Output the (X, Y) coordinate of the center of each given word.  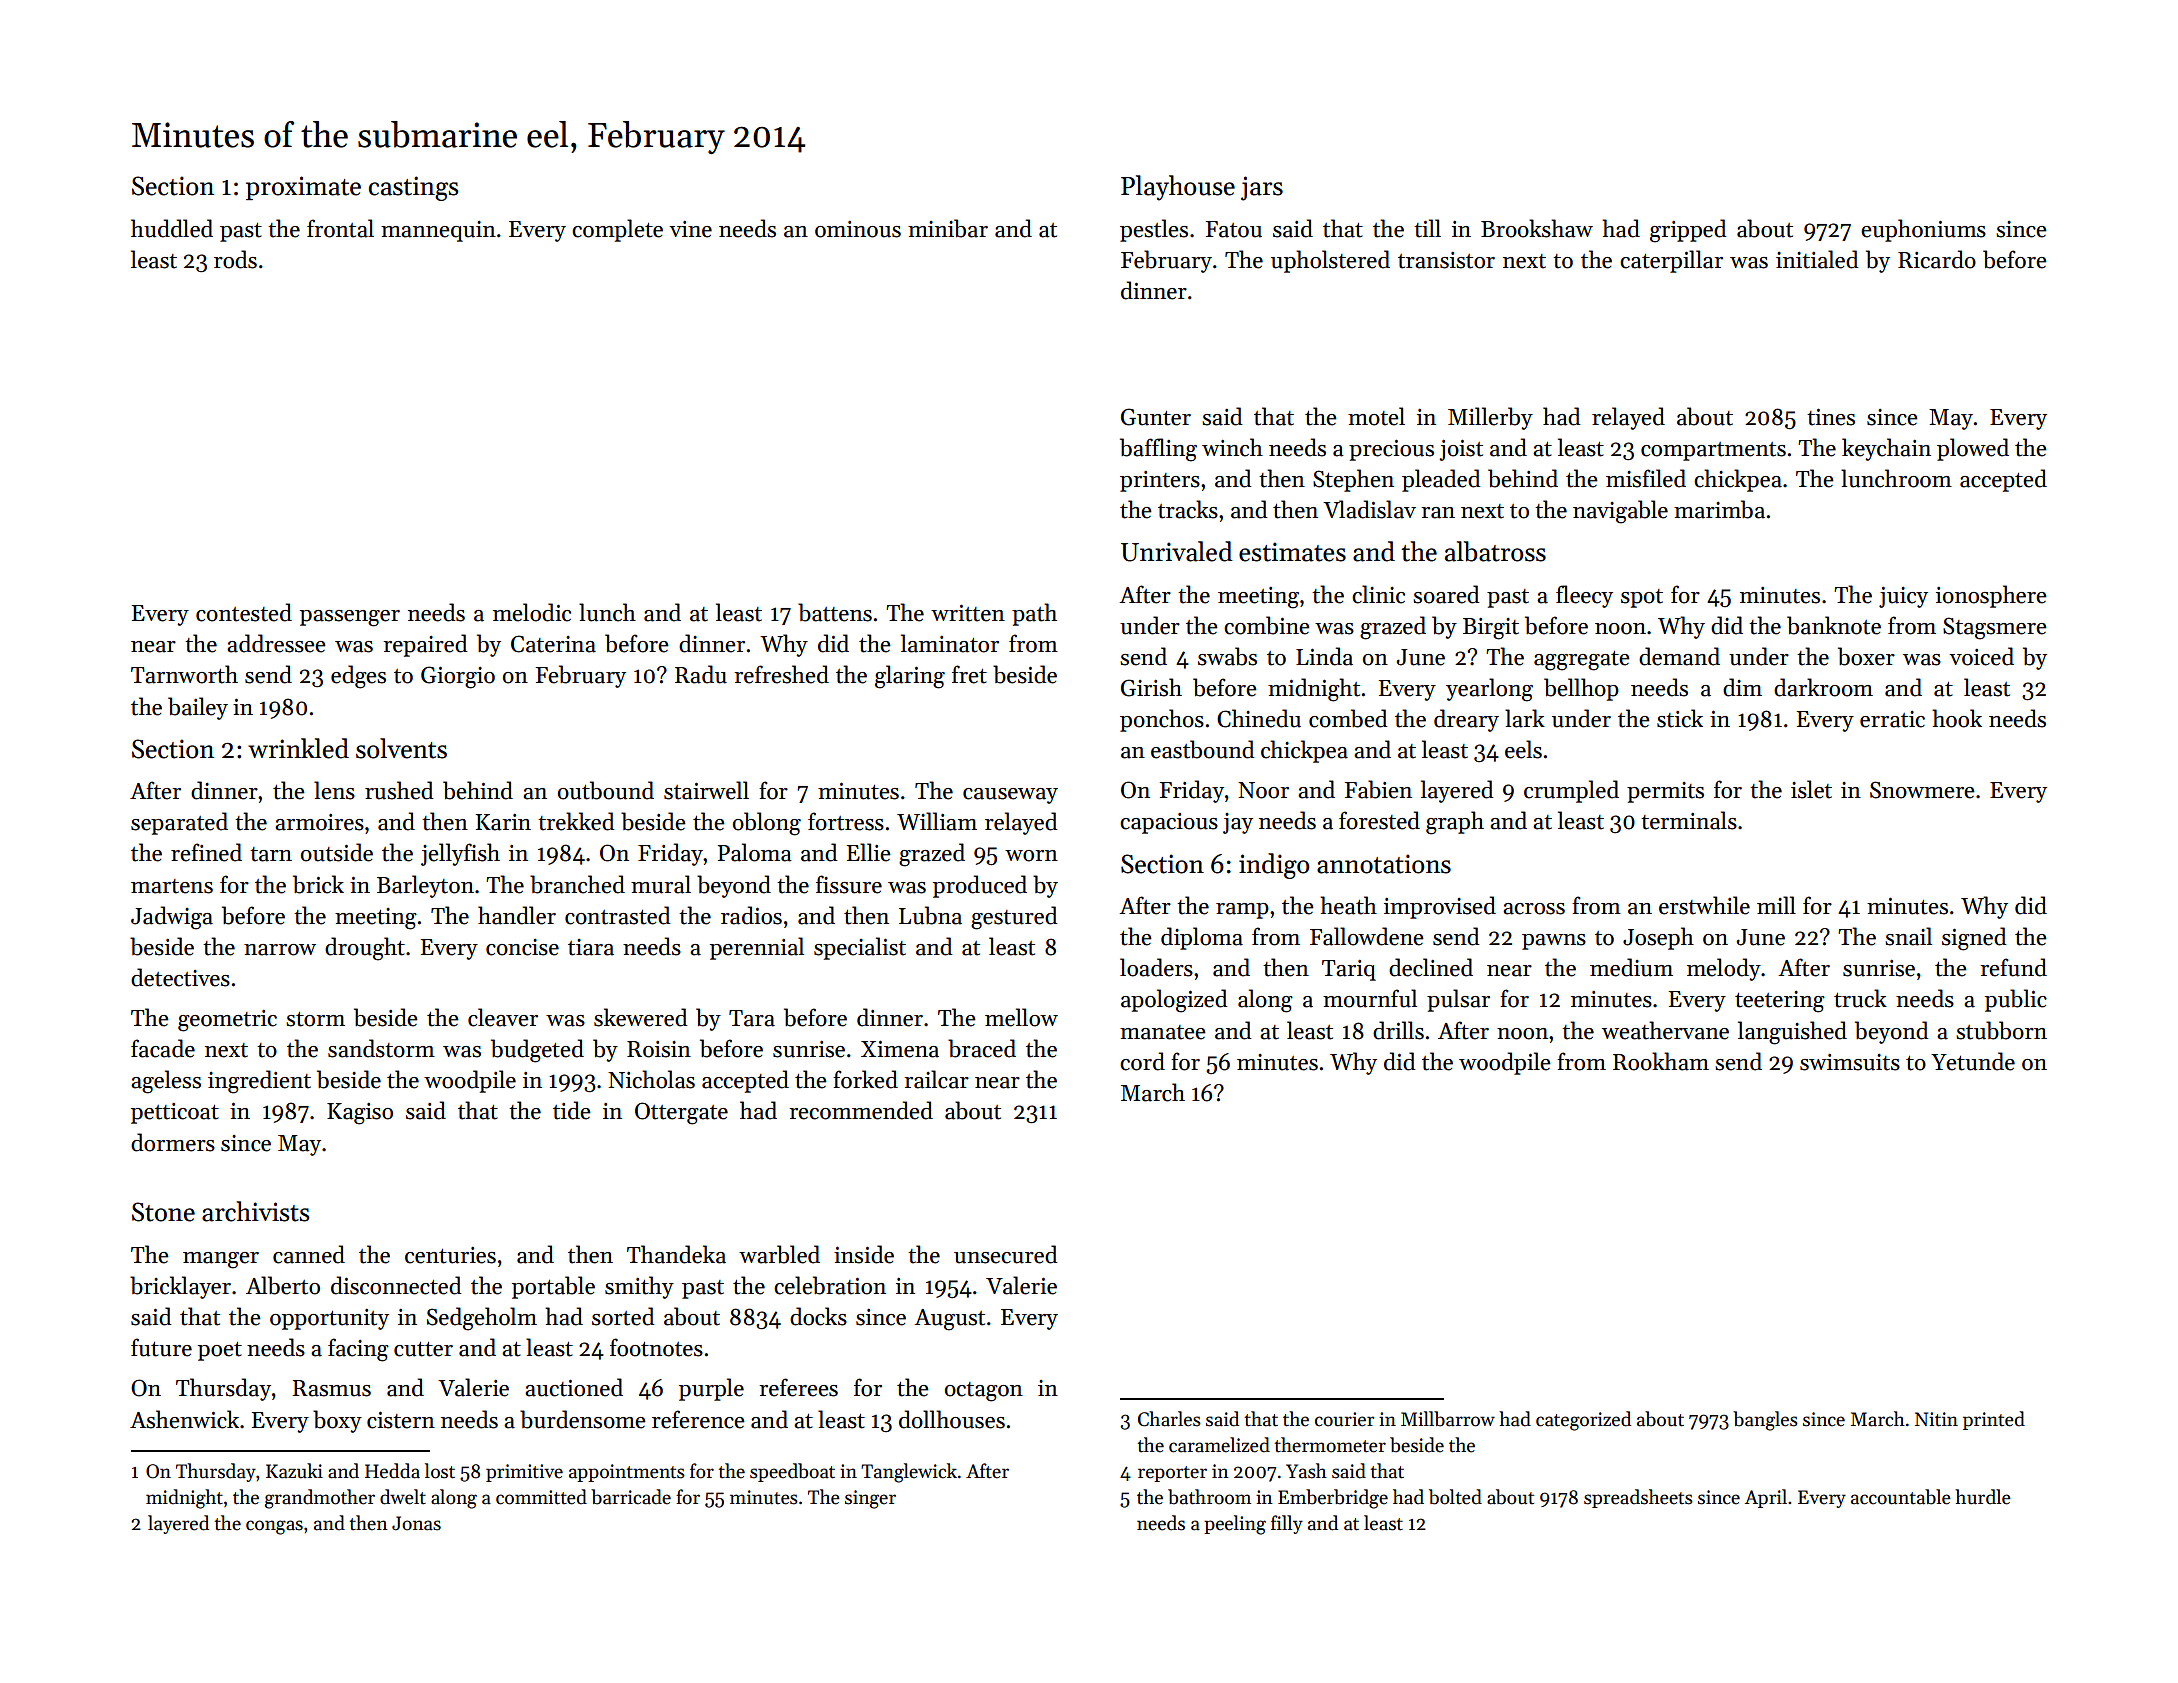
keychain (1886, 449)
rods (235, 259)
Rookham (1661, 1061)
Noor (1263, 790)
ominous (858, 229)
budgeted (537, 1051)
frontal (340, 228)
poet (220, 1351)
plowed (1973, 449)
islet (1811, 789)
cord (1142, 1061)
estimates (1292, 552)
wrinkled (298, 748)
